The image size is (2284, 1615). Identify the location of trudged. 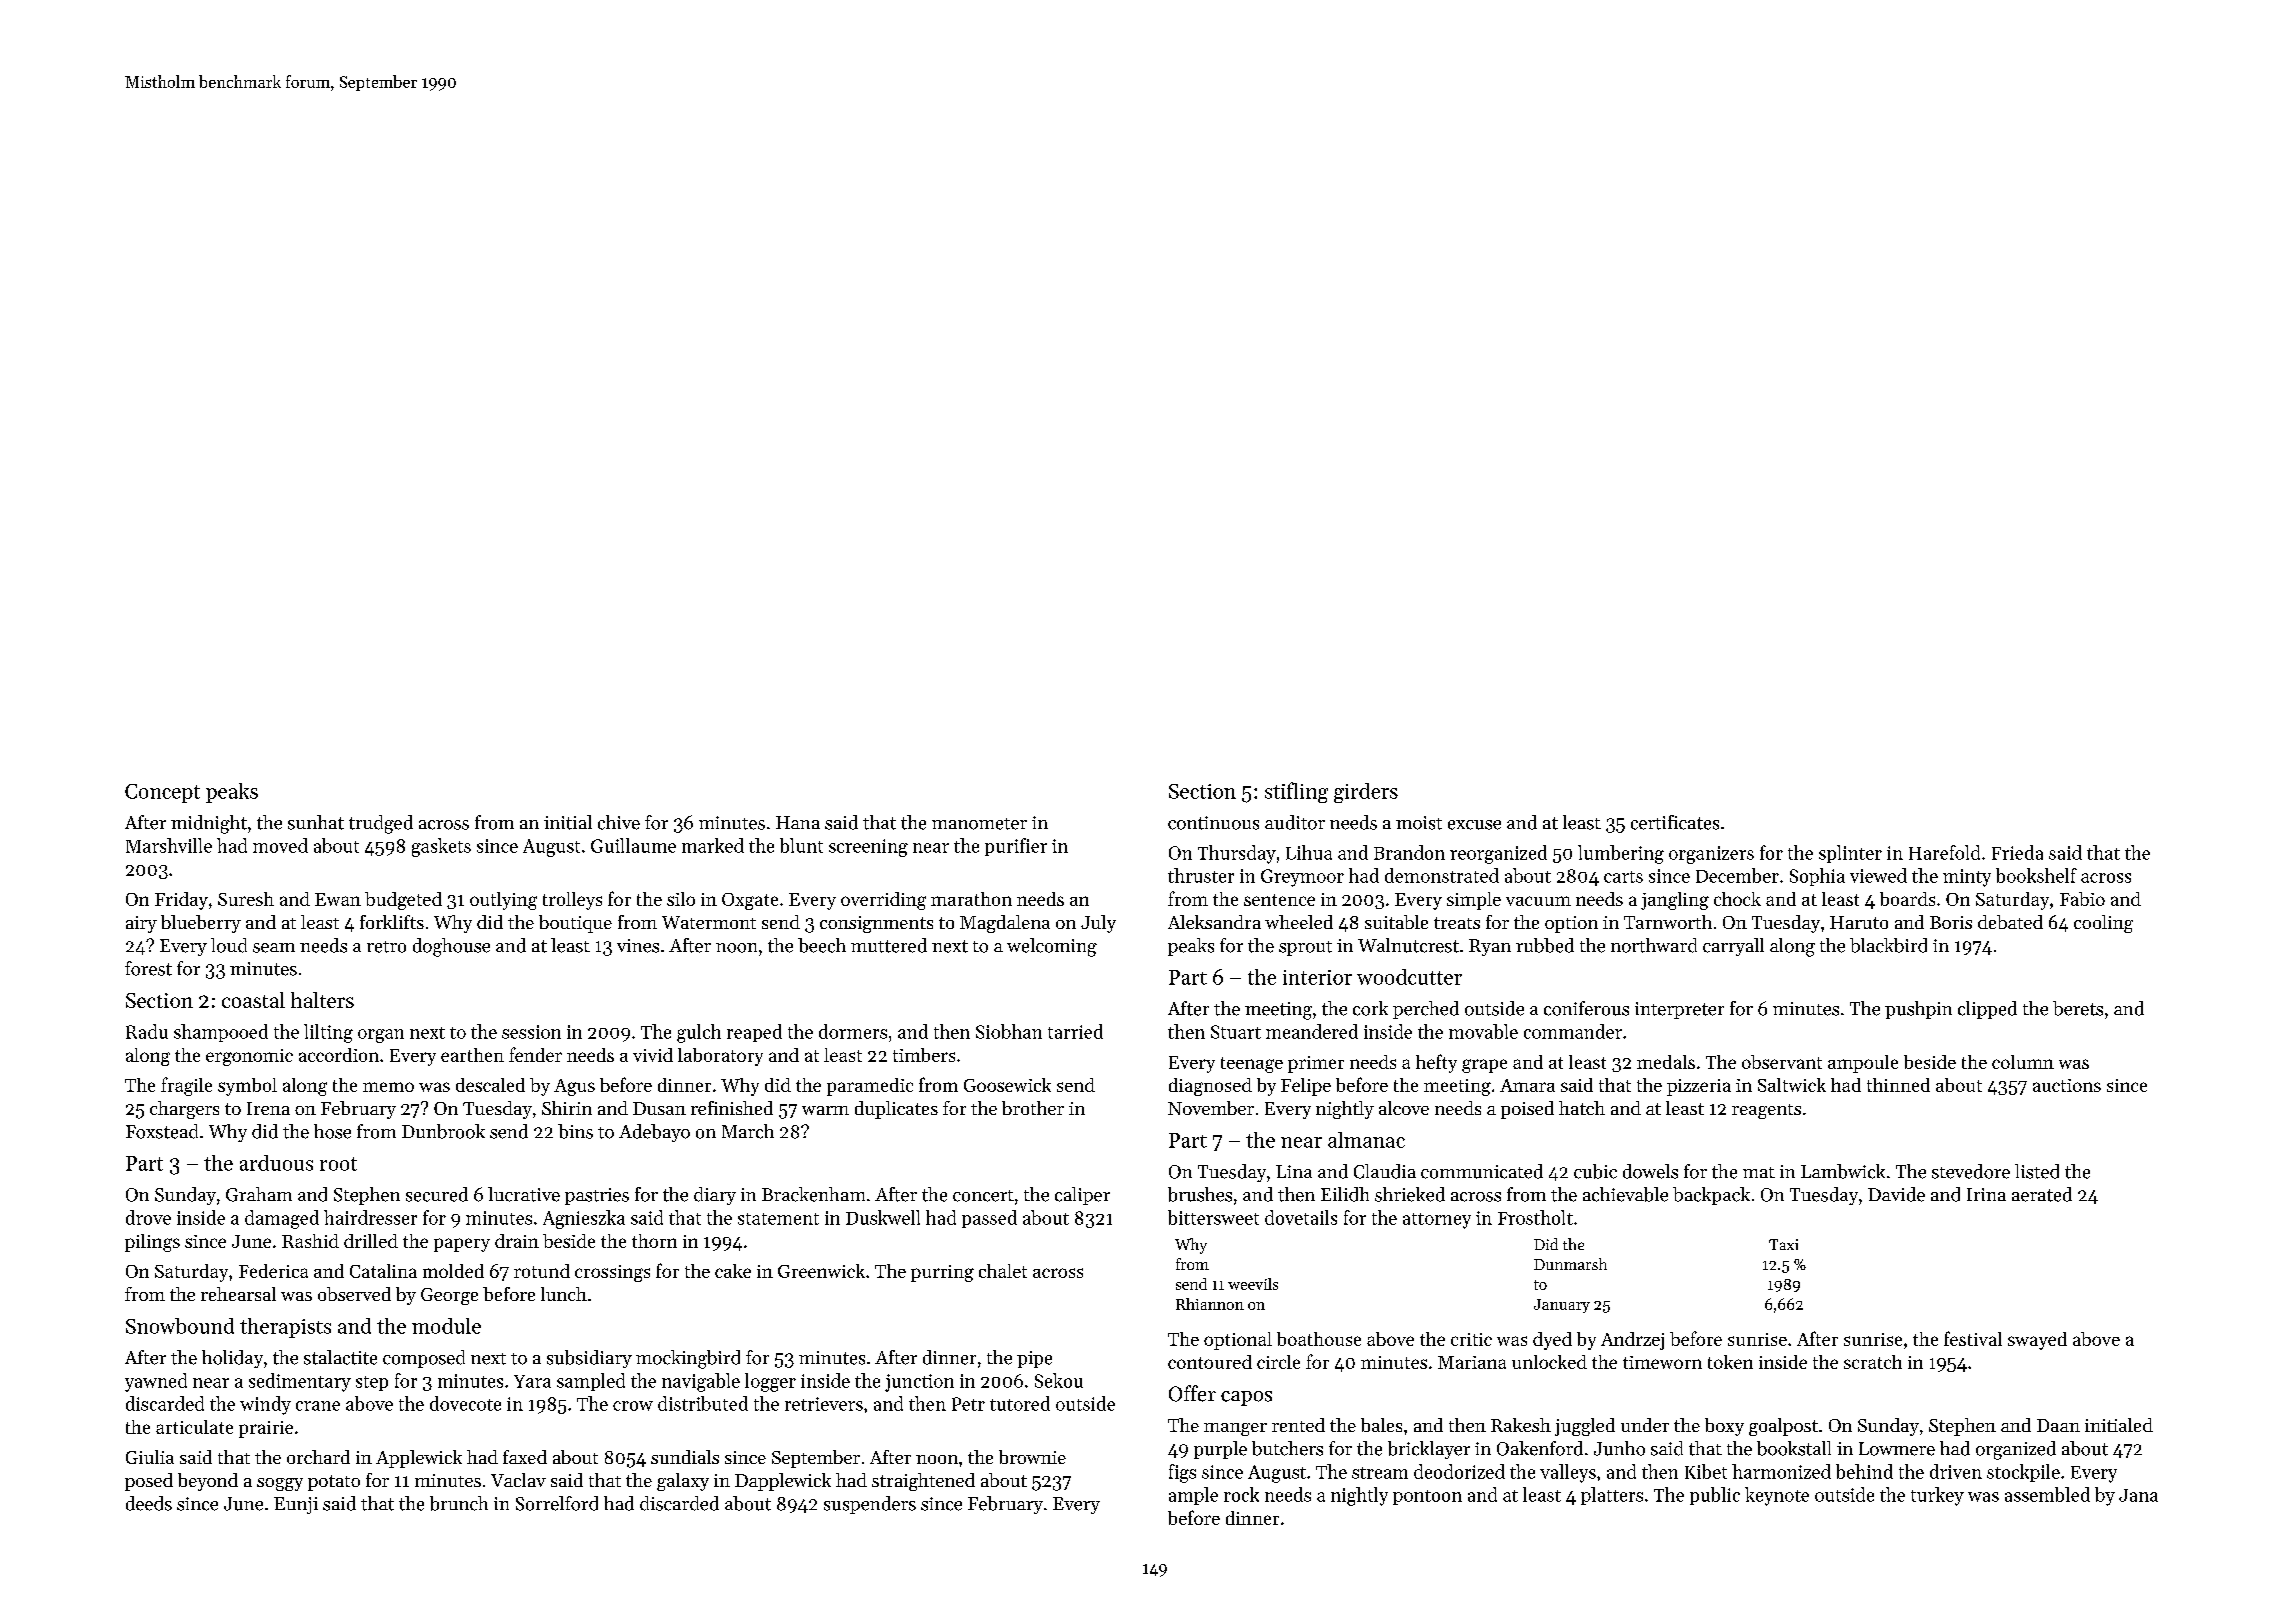
(381, 824).
